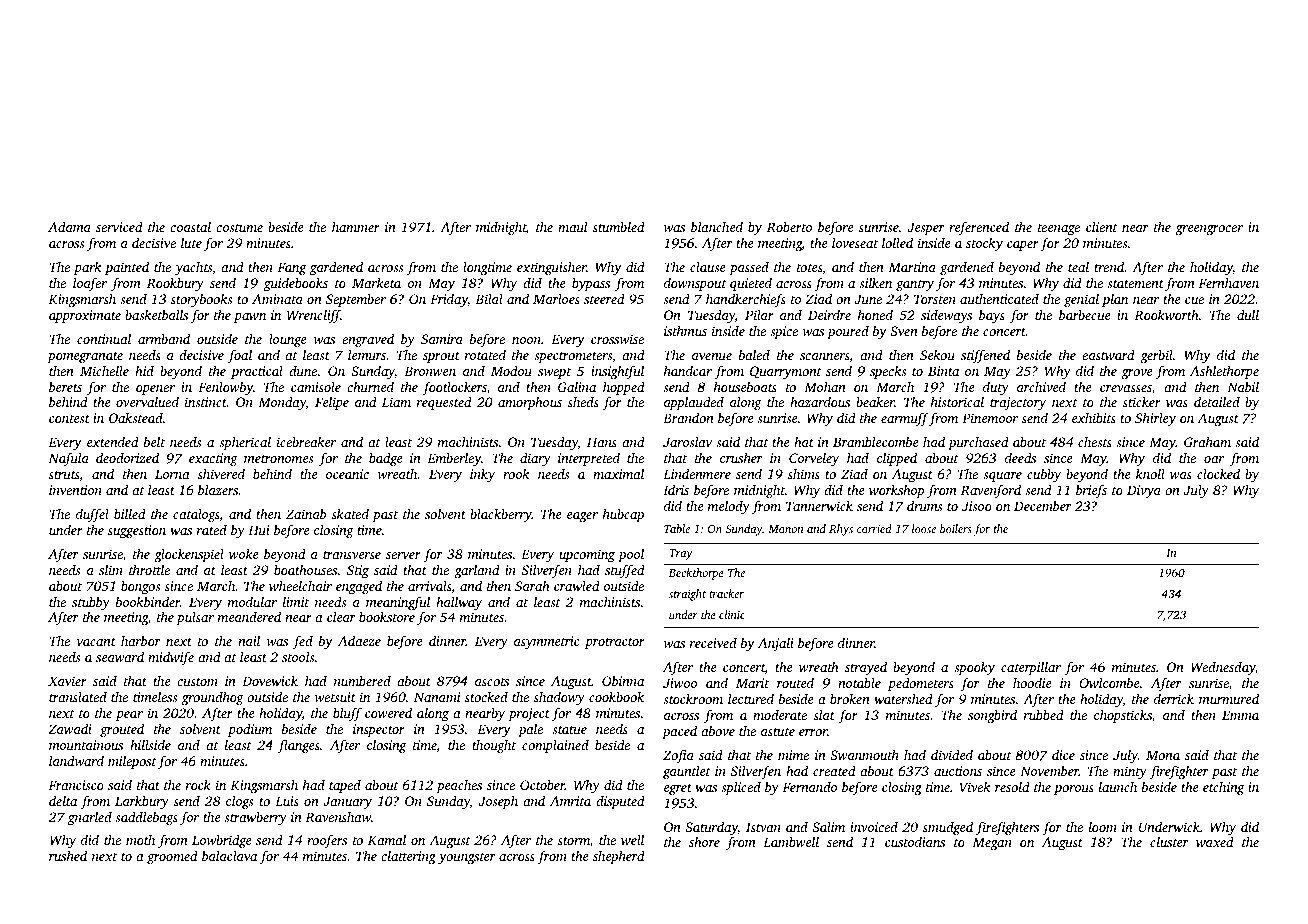 The height and width of the document is (924, 1308). I want to click on dull, so click(1248, 314).
